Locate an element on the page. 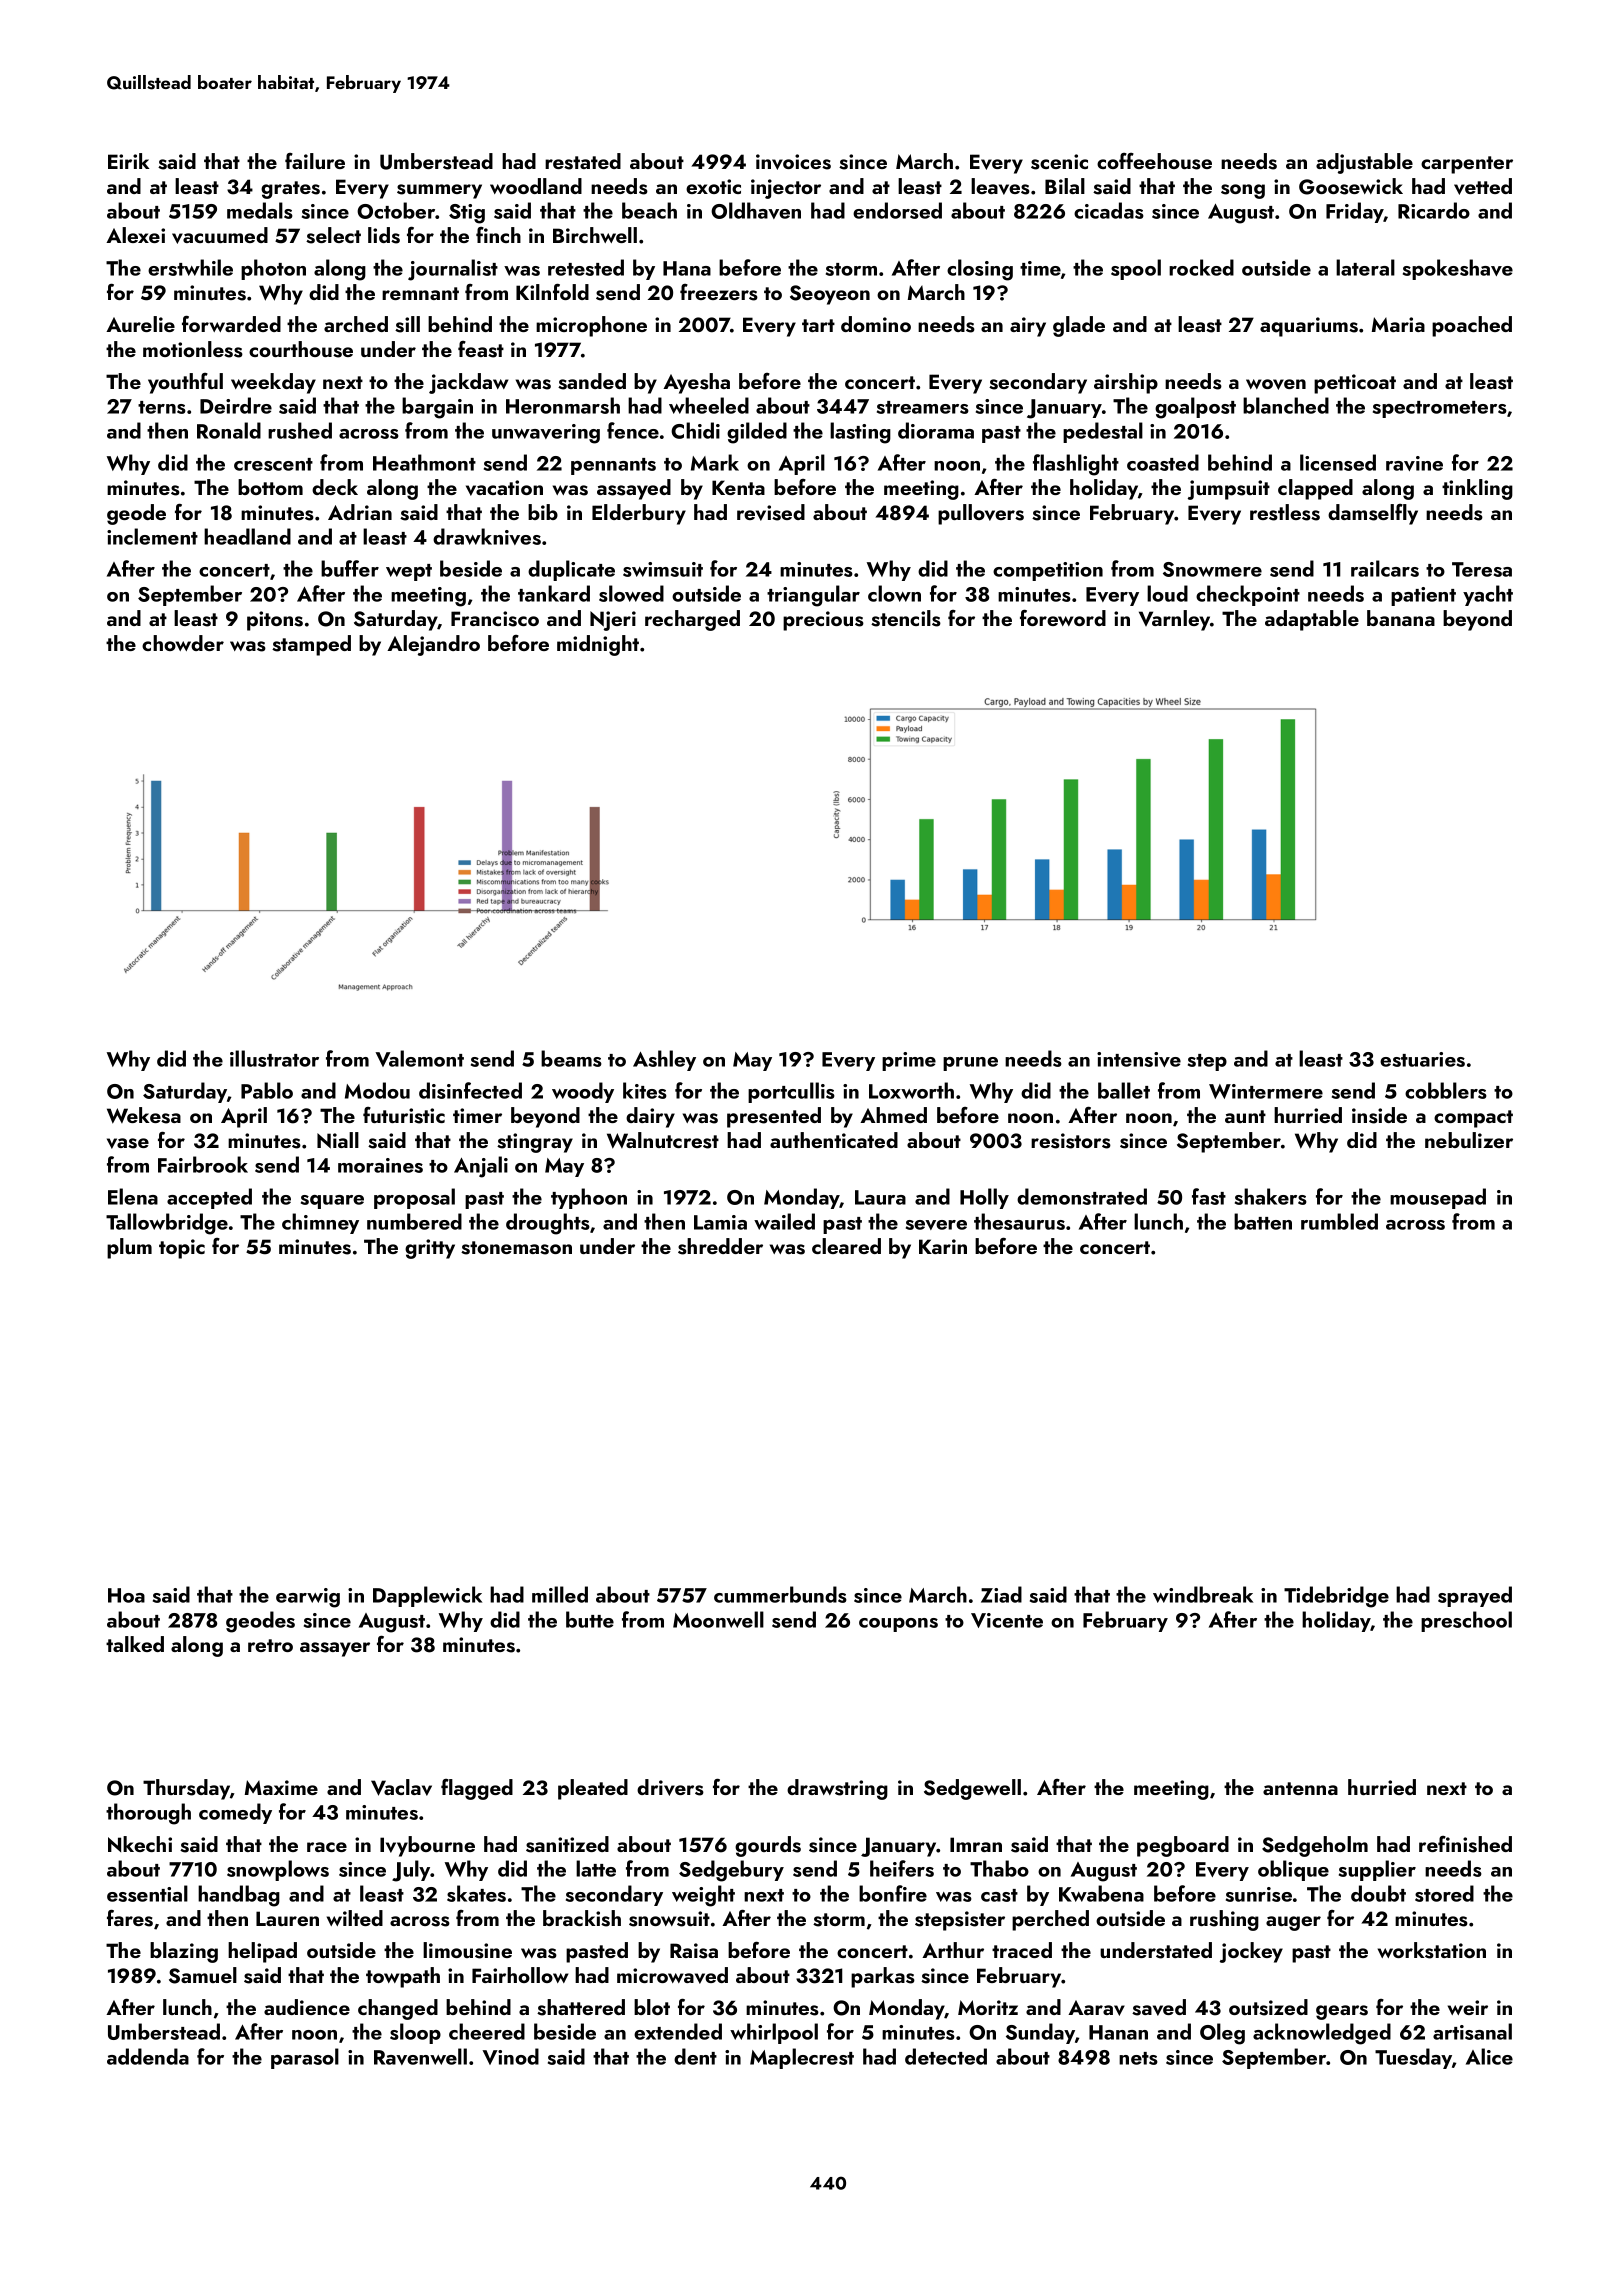 Image resolution: width=1620 pixels, height=2292 pixels. Hoa is located at coordinates (126, 1595).
